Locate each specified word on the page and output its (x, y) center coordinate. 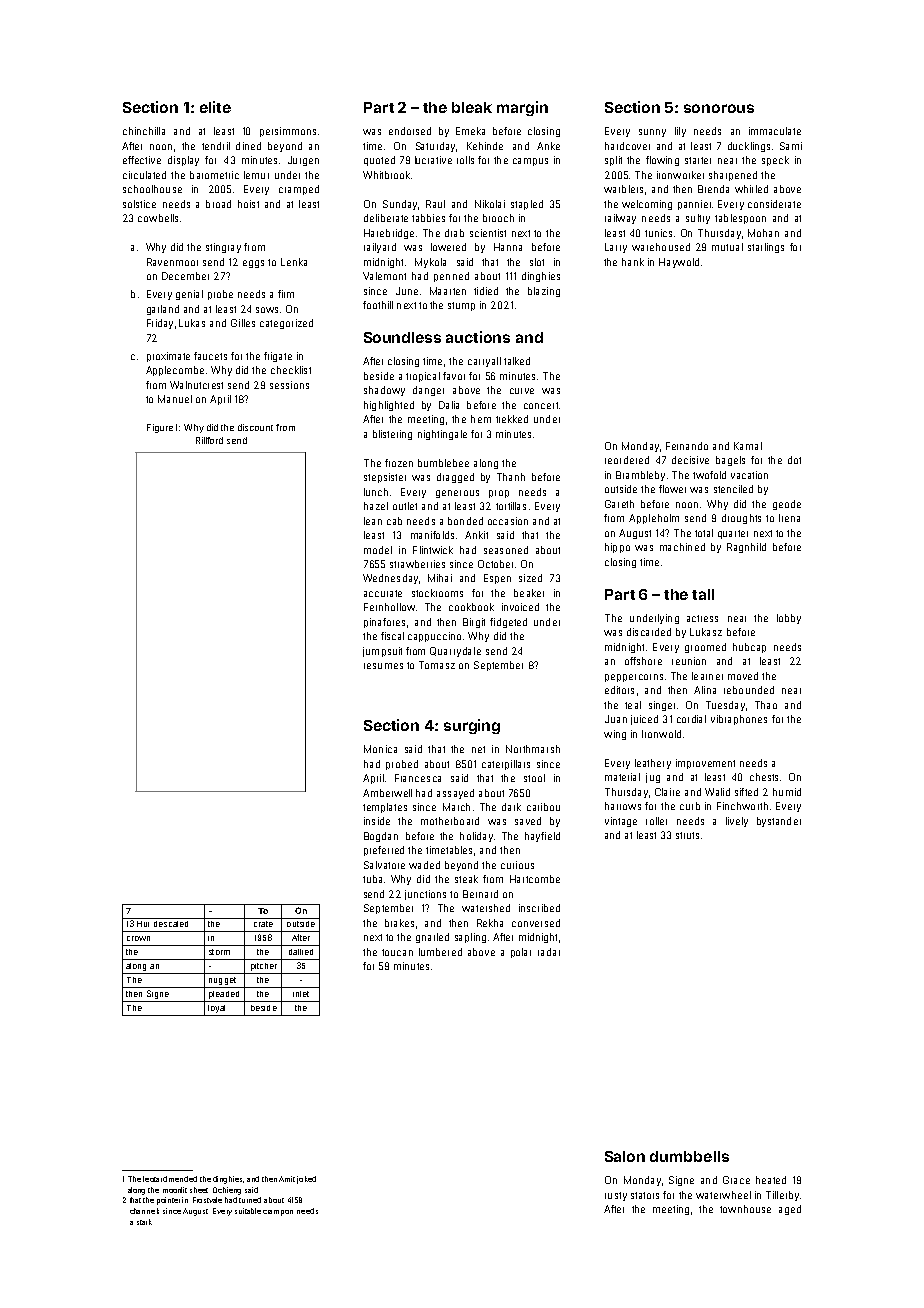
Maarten (448, 291)
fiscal (392, 636)
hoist (248, 204)
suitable (248, 1211)
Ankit (476, 535)
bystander (779, 822)
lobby (789, 619)
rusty (616, 1196)
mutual (727, 247)
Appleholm (654, 519)
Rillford (209, 440)
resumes (383, 666)
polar (521, 953)
